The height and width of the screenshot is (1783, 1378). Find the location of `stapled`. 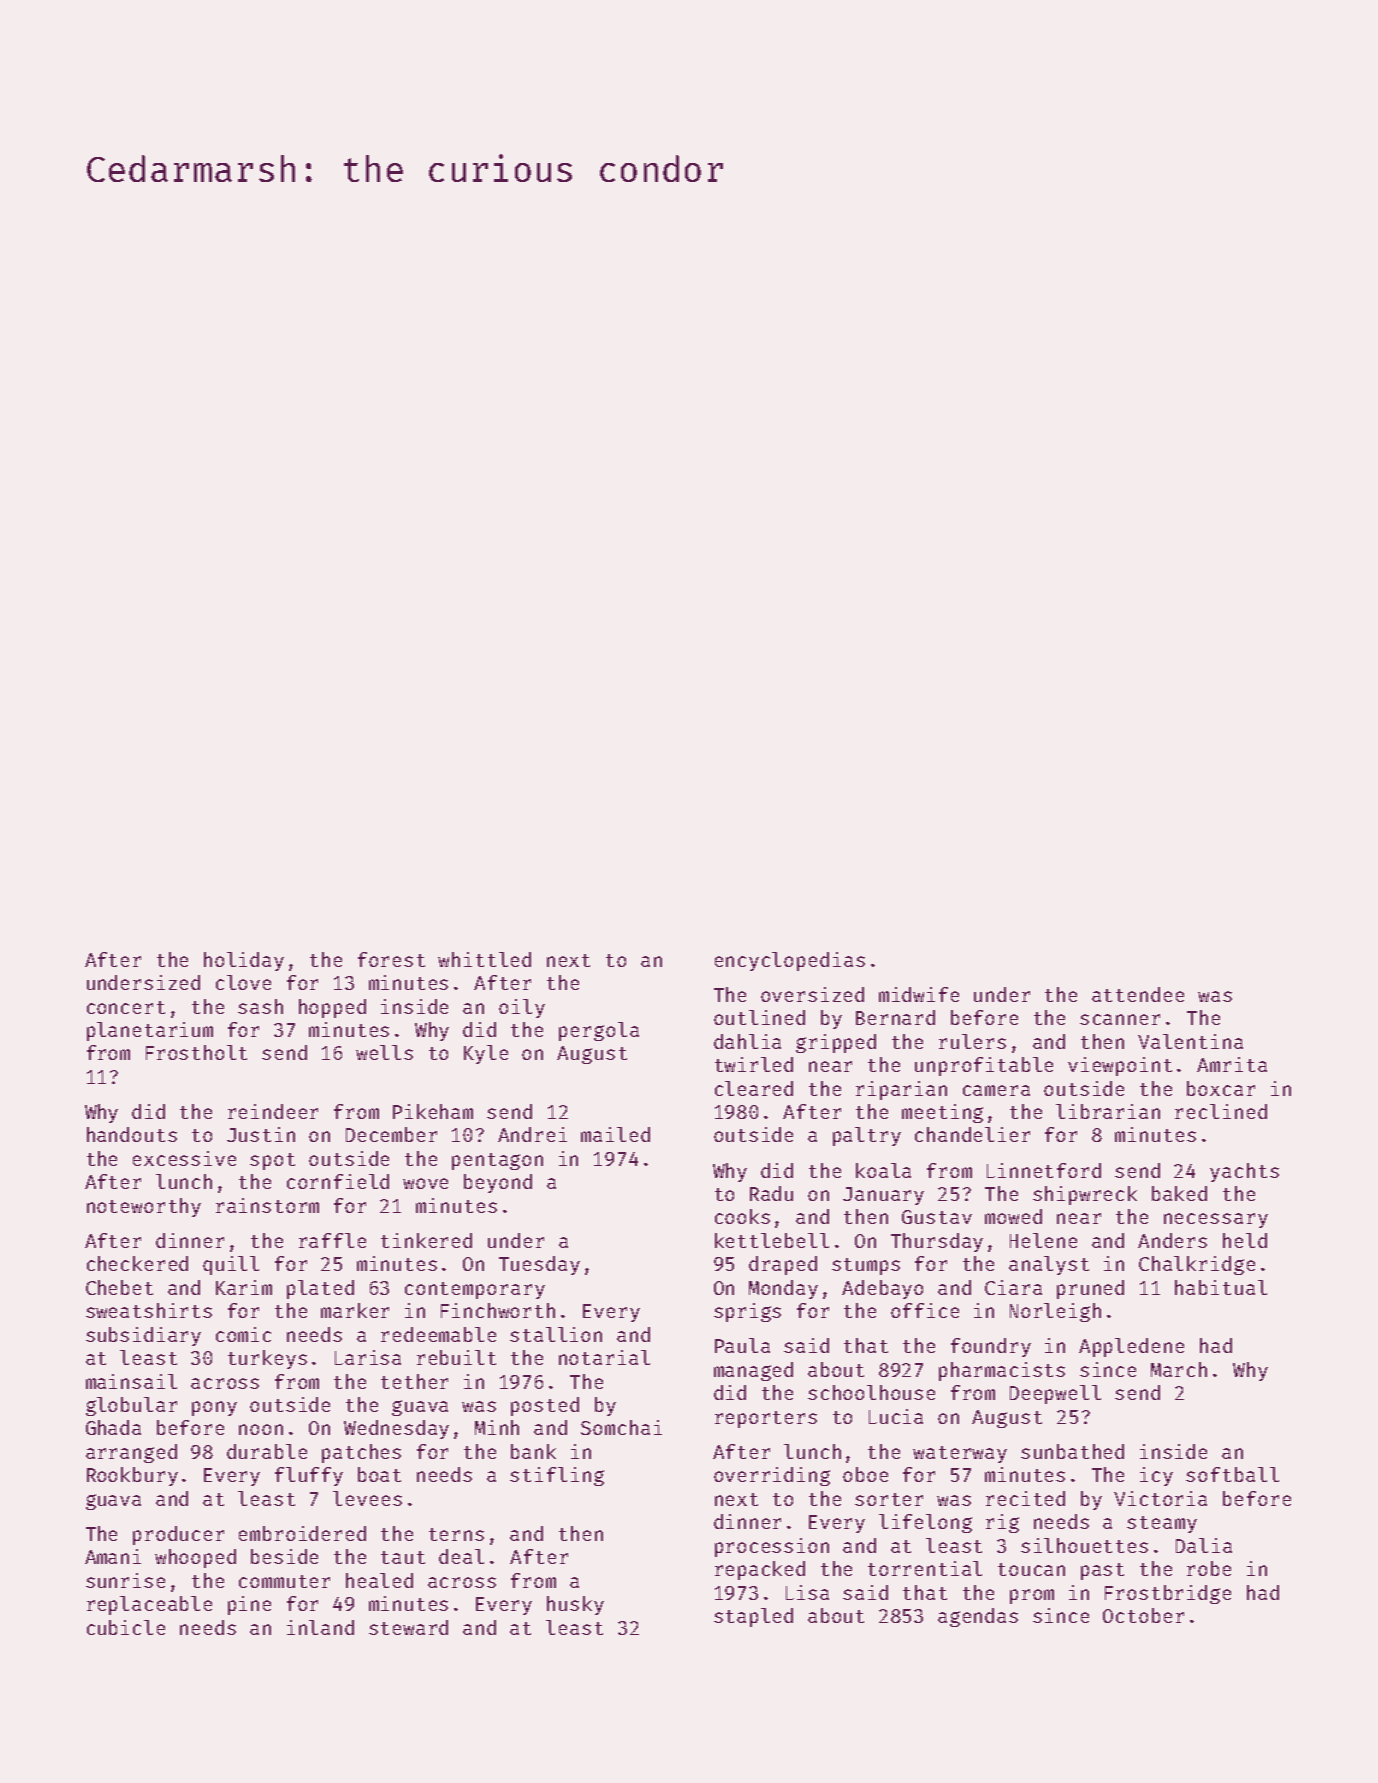

stapled is located at coordinates (753, 1617).
